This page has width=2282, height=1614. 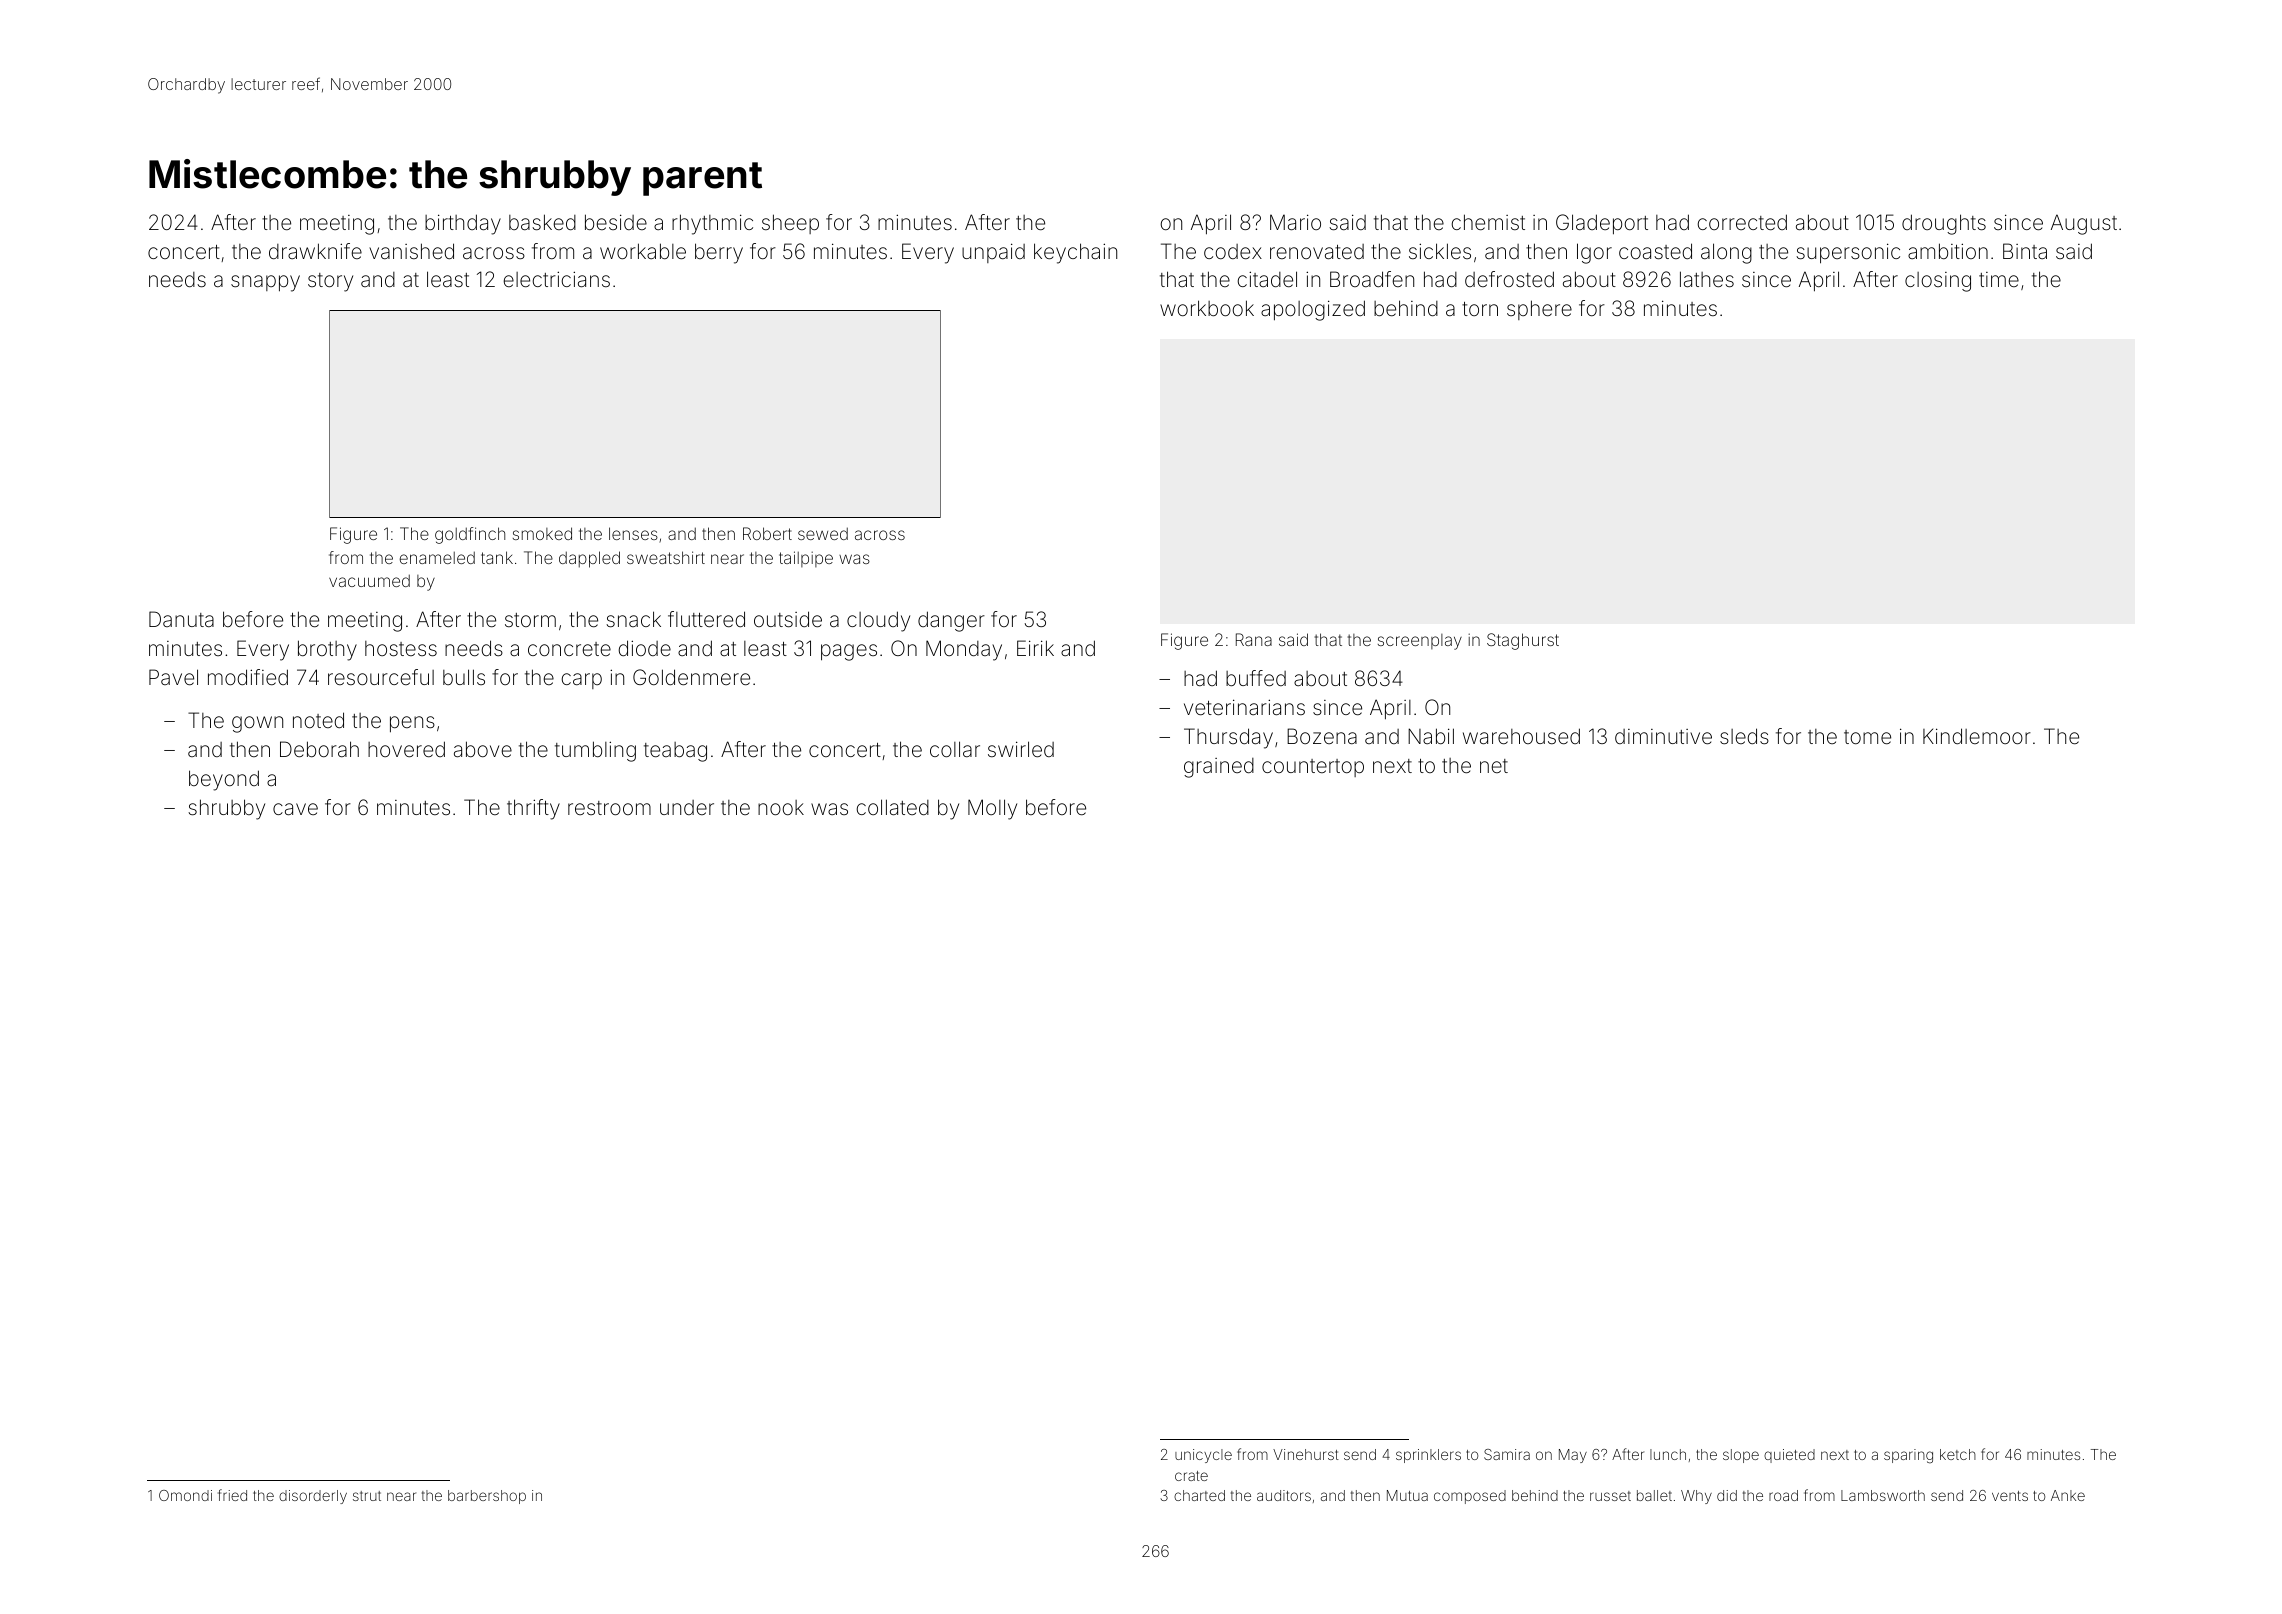 I want to click on Monday, so click(x=964, y=650).
